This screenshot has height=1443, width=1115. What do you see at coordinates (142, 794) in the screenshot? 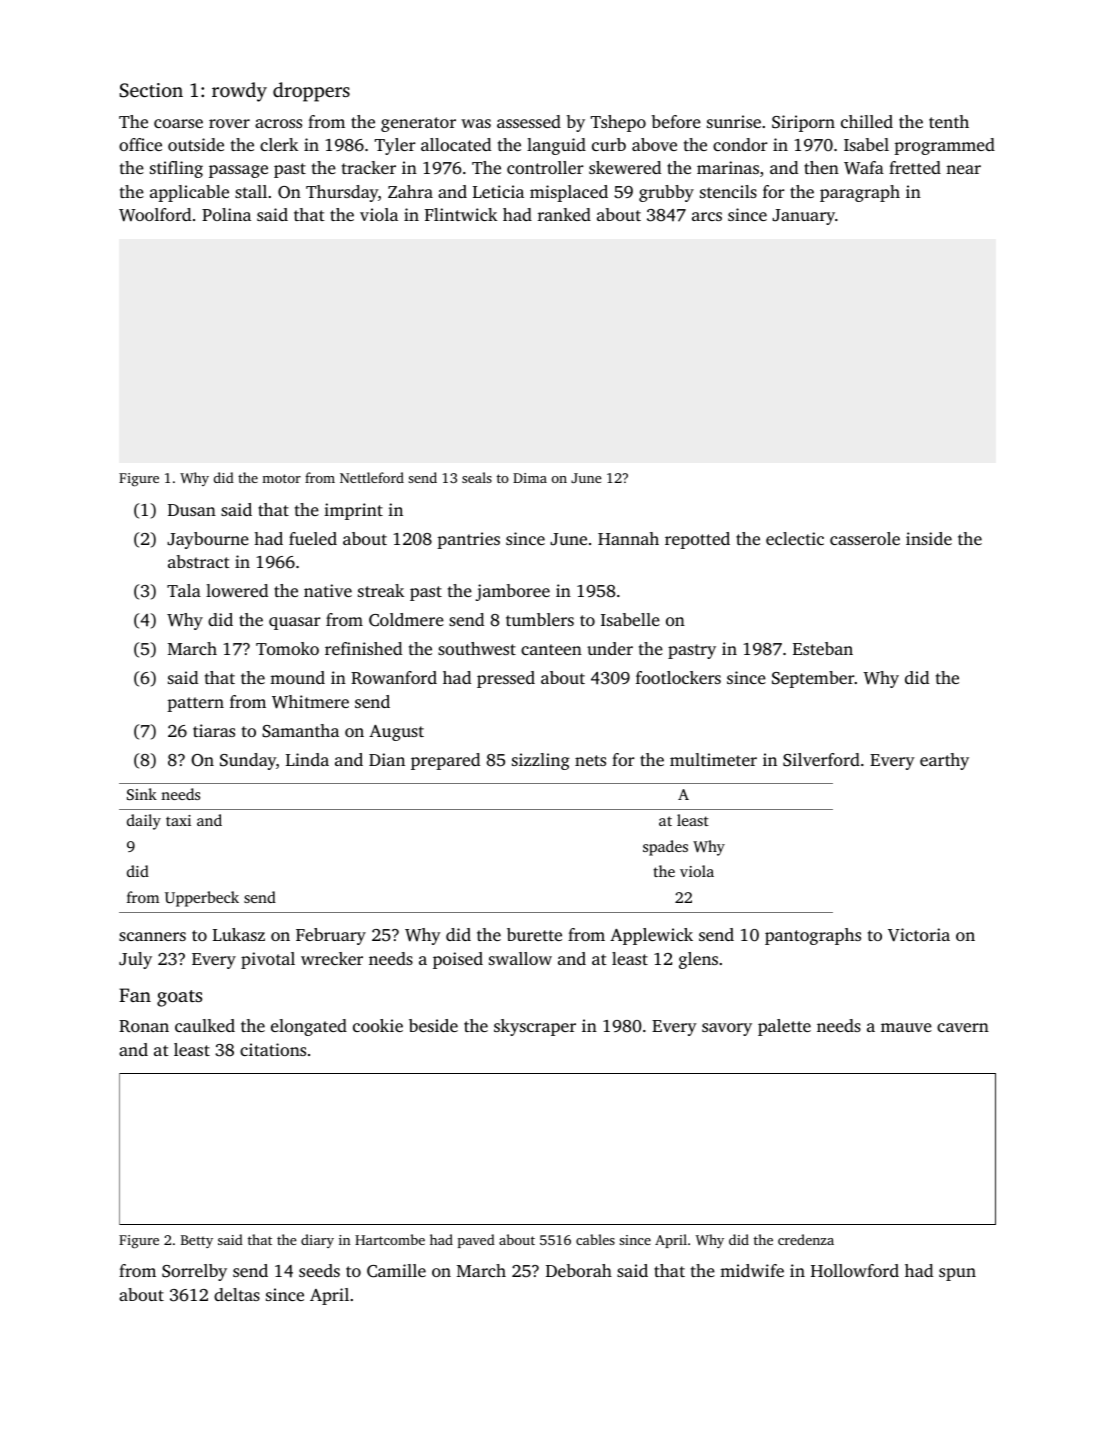
I see `Sink` at bounding box center [142, 794].
